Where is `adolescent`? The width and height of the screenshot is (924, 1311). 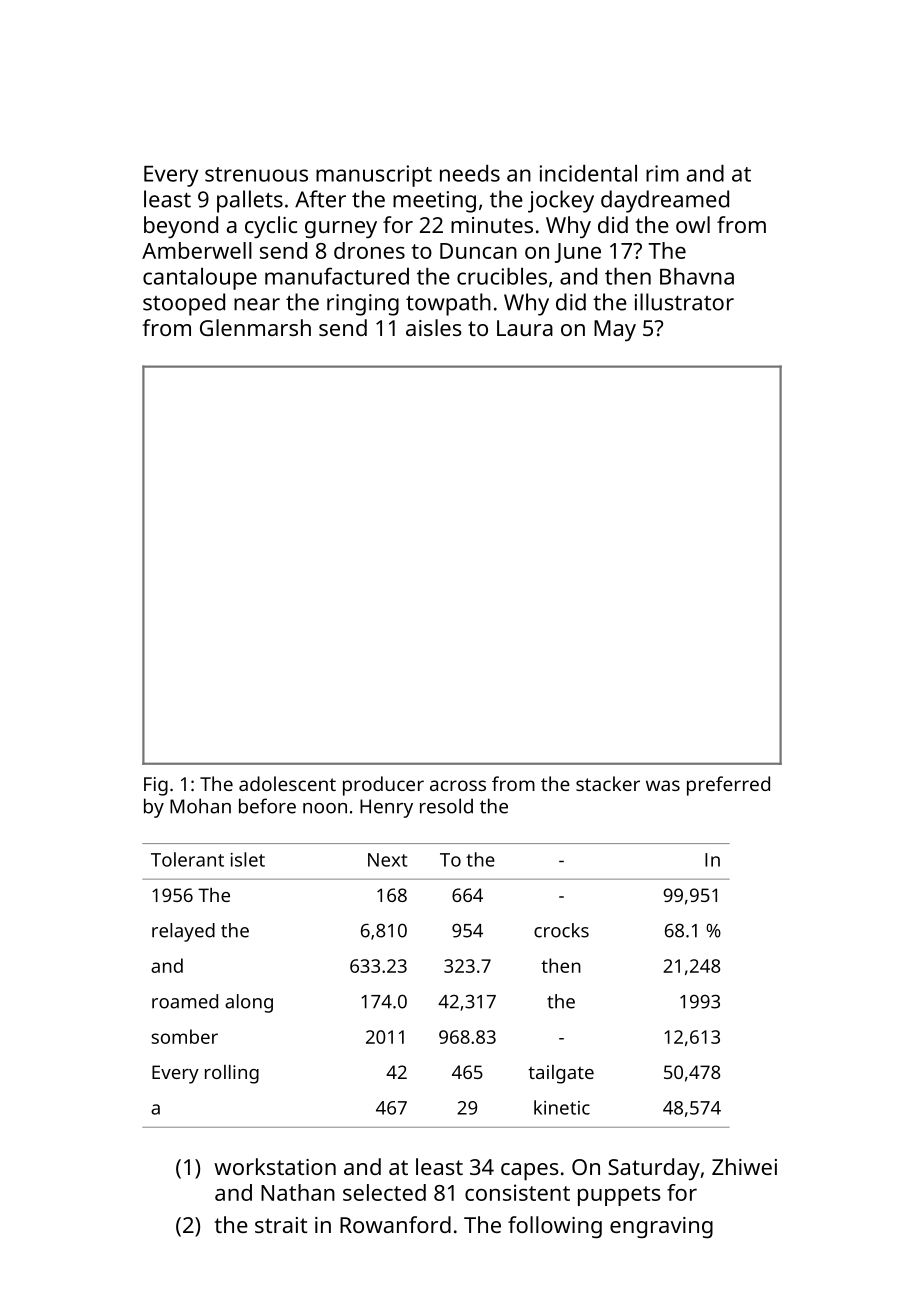
adolescent is located at coordinates (287, 783).
